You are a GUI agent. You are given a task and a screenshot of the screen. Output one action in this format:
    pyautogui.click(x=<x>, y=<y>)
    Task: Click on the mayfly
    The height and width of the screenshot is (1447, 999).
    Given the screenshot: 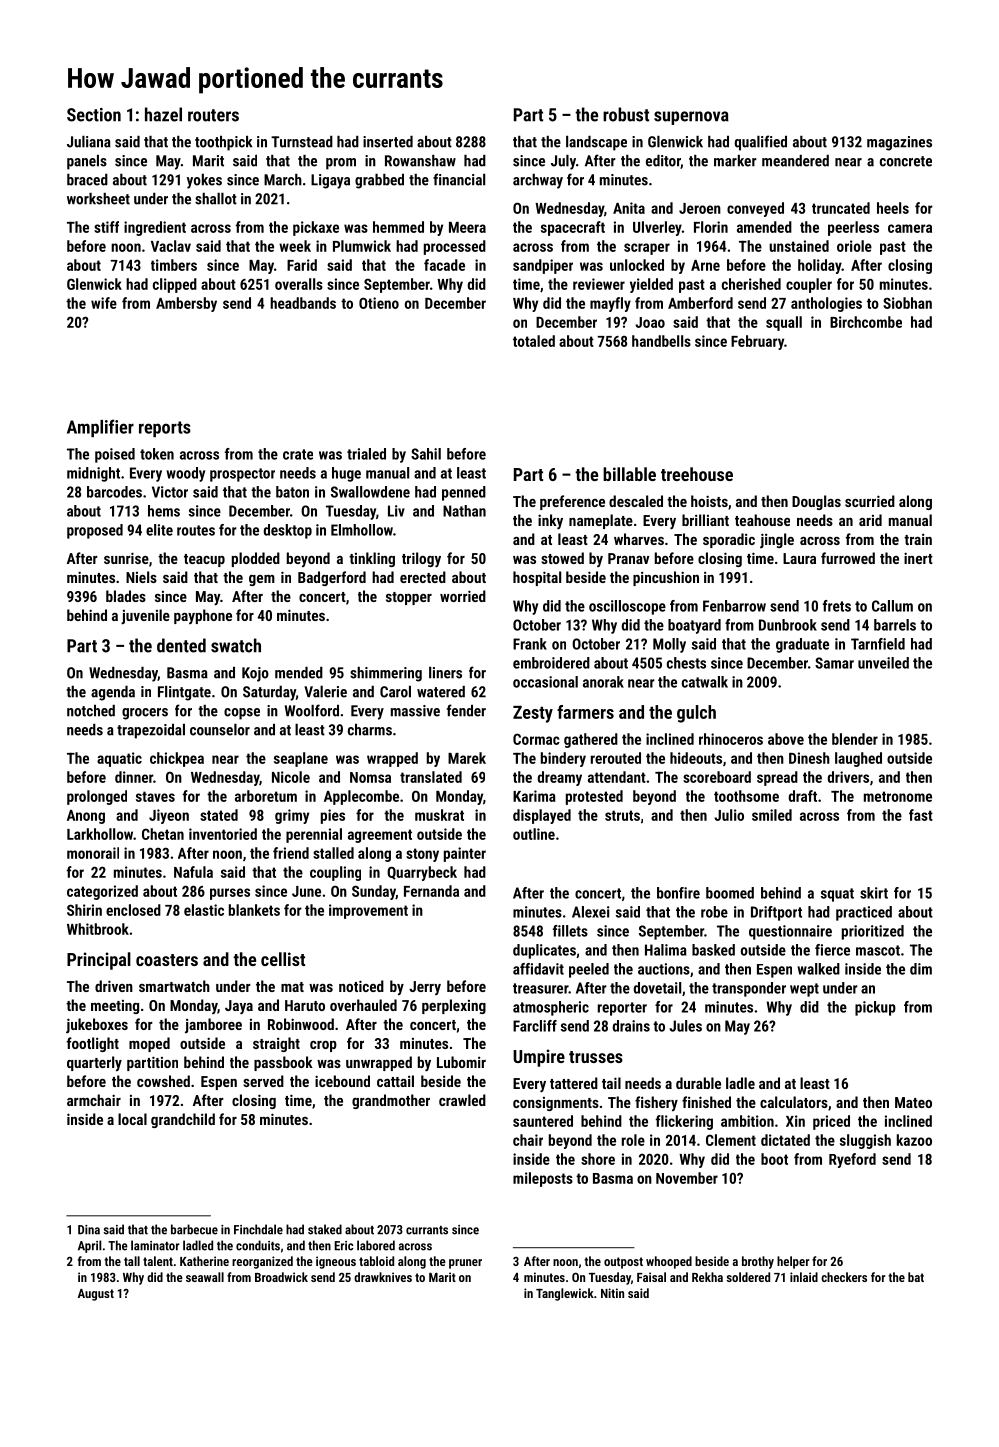 What is the action you would take?
    pyautogui.click(x=610, y=304)
